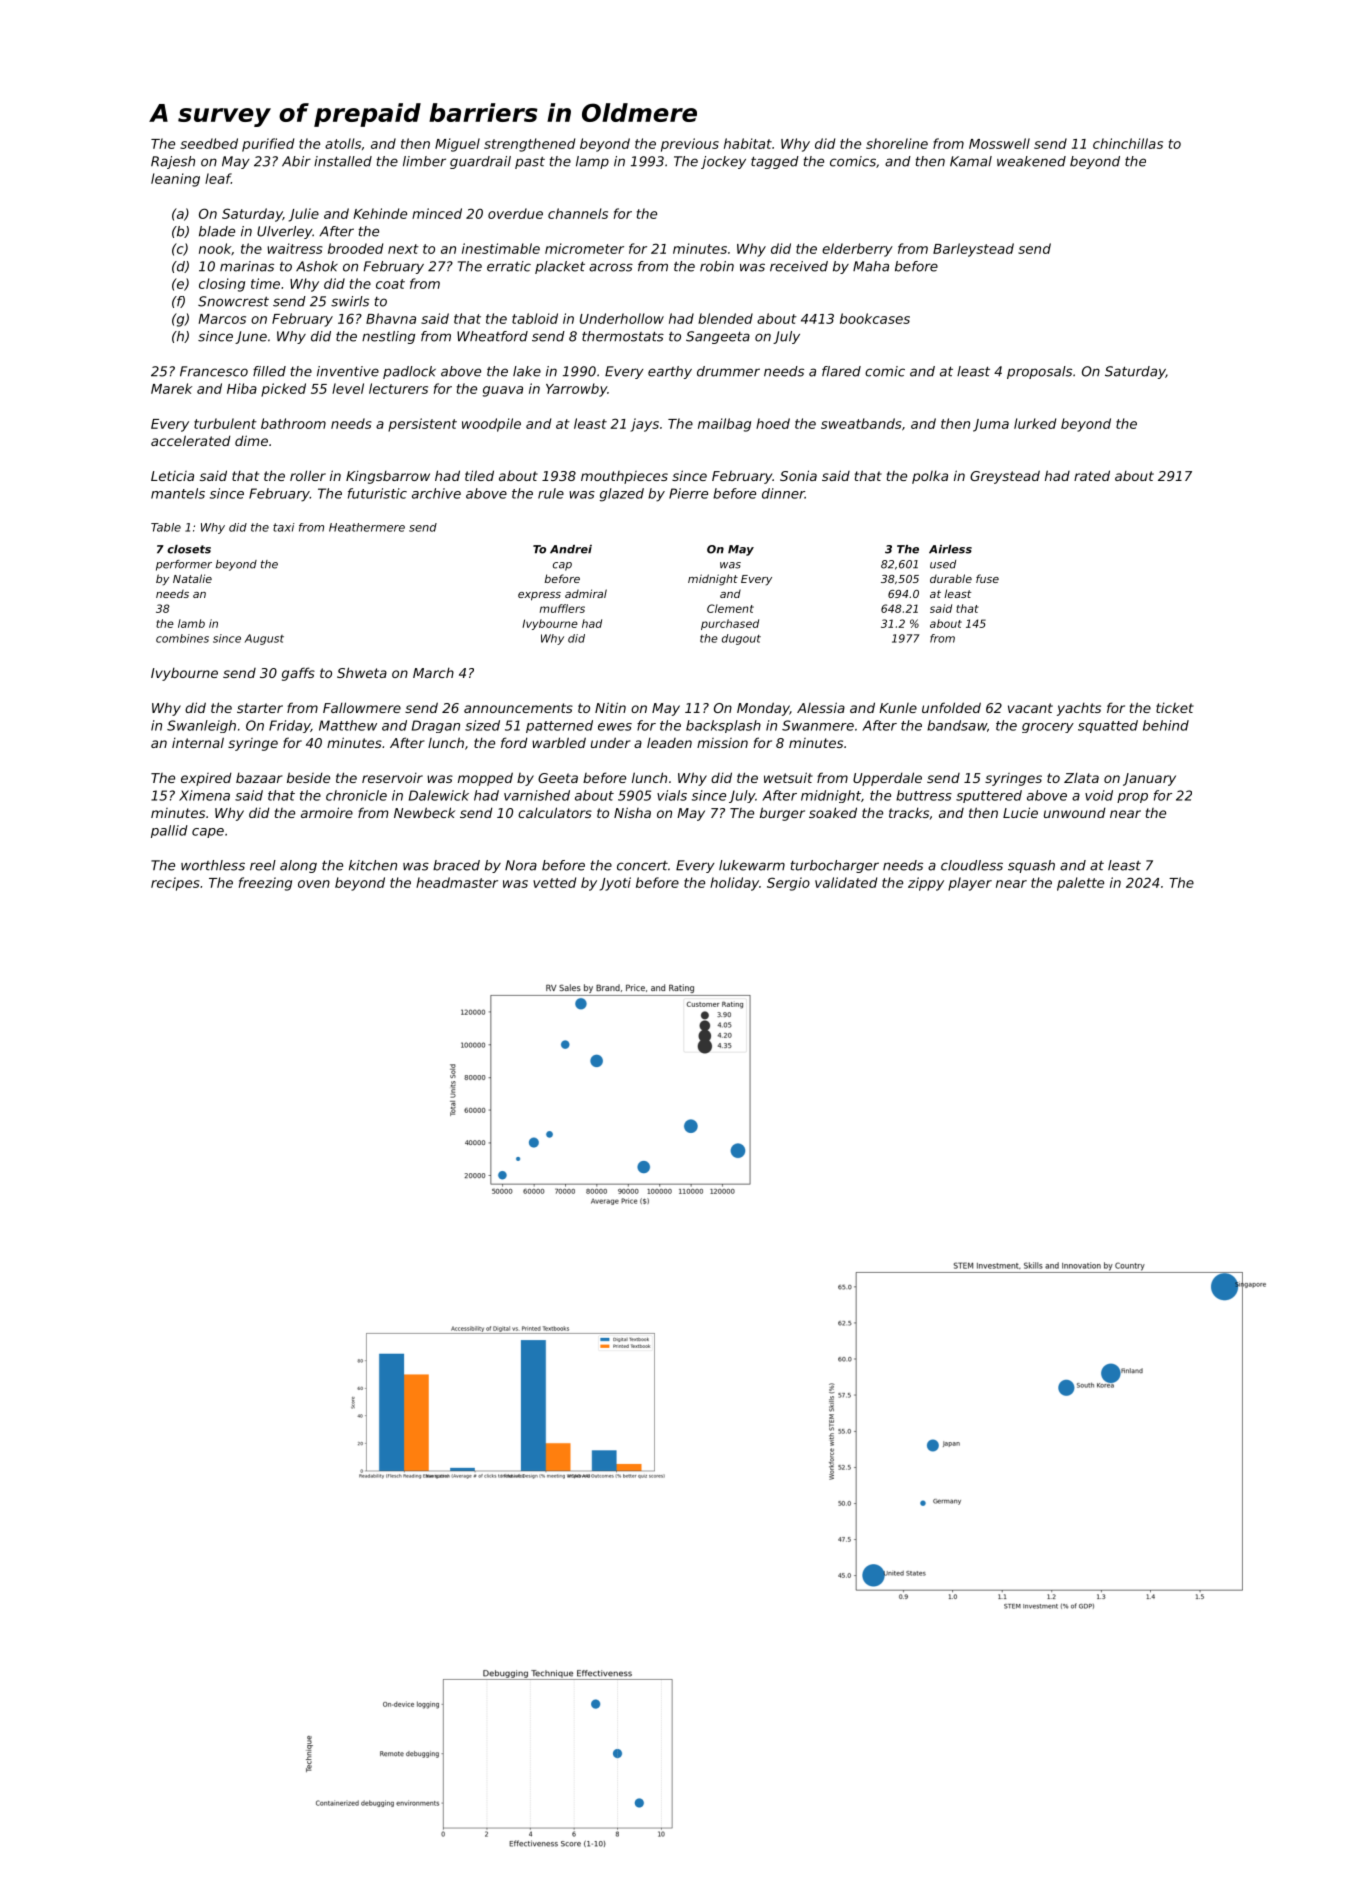 The width and height of the screenshot is (1345, 1902). Describe the element at coordinates (175, 884) in the screenshot. I see `recipes` at that location.
